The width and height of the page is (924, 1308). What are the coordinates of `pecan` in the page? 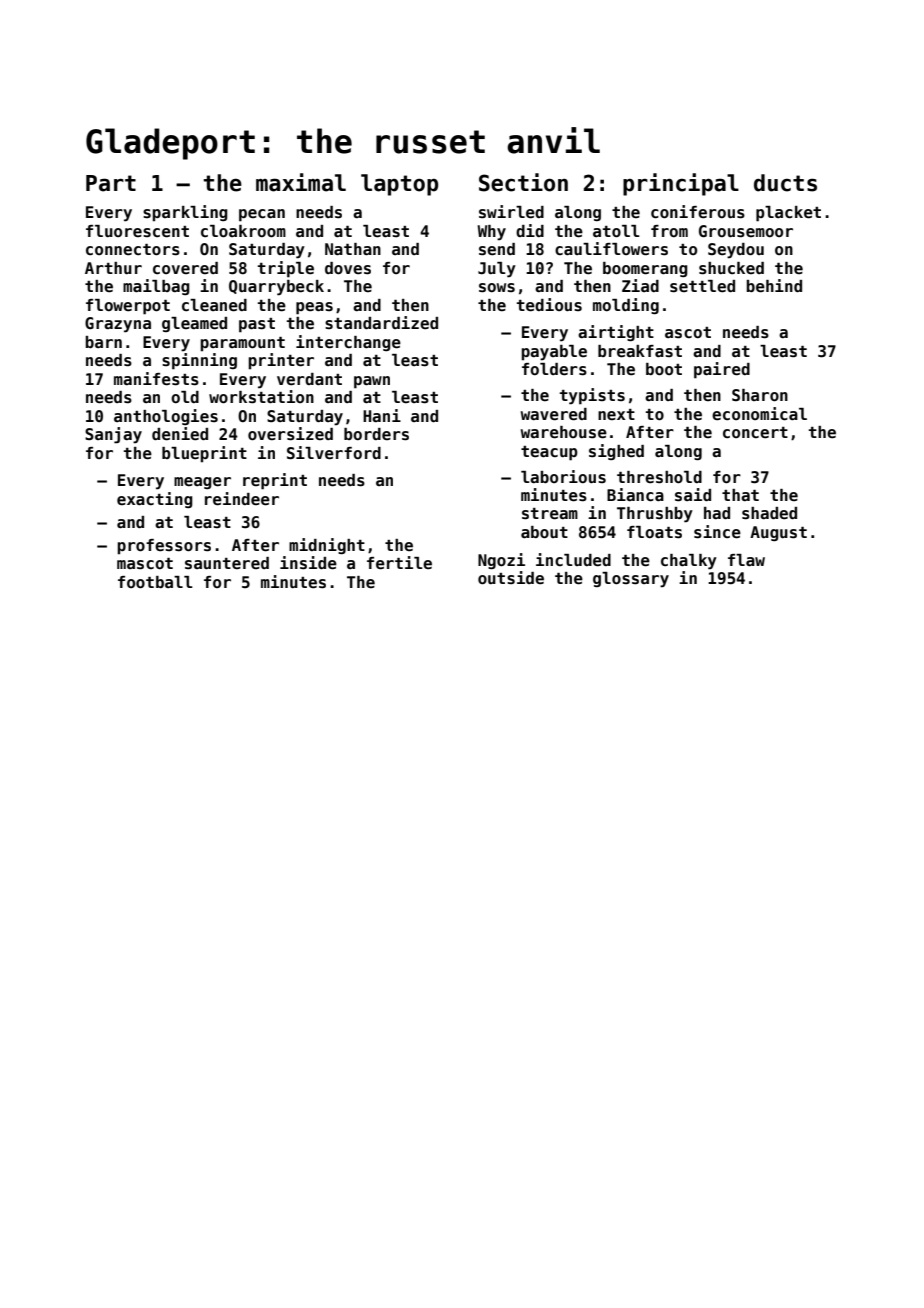 It's located at (262, 215).
